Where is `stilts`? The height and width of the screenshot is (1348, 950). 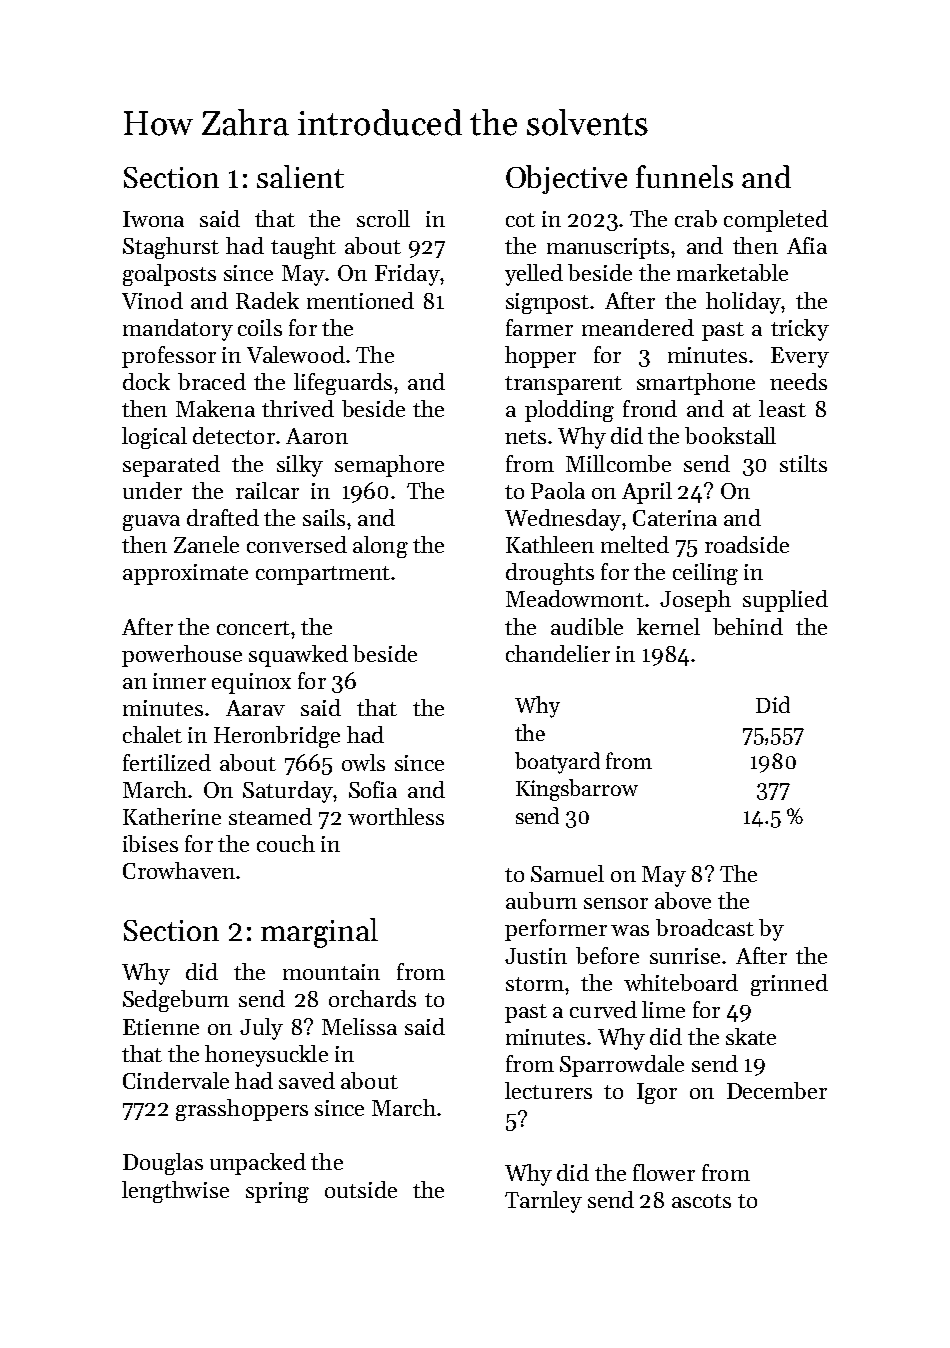 stilts is located at coordinates (803, 463).
